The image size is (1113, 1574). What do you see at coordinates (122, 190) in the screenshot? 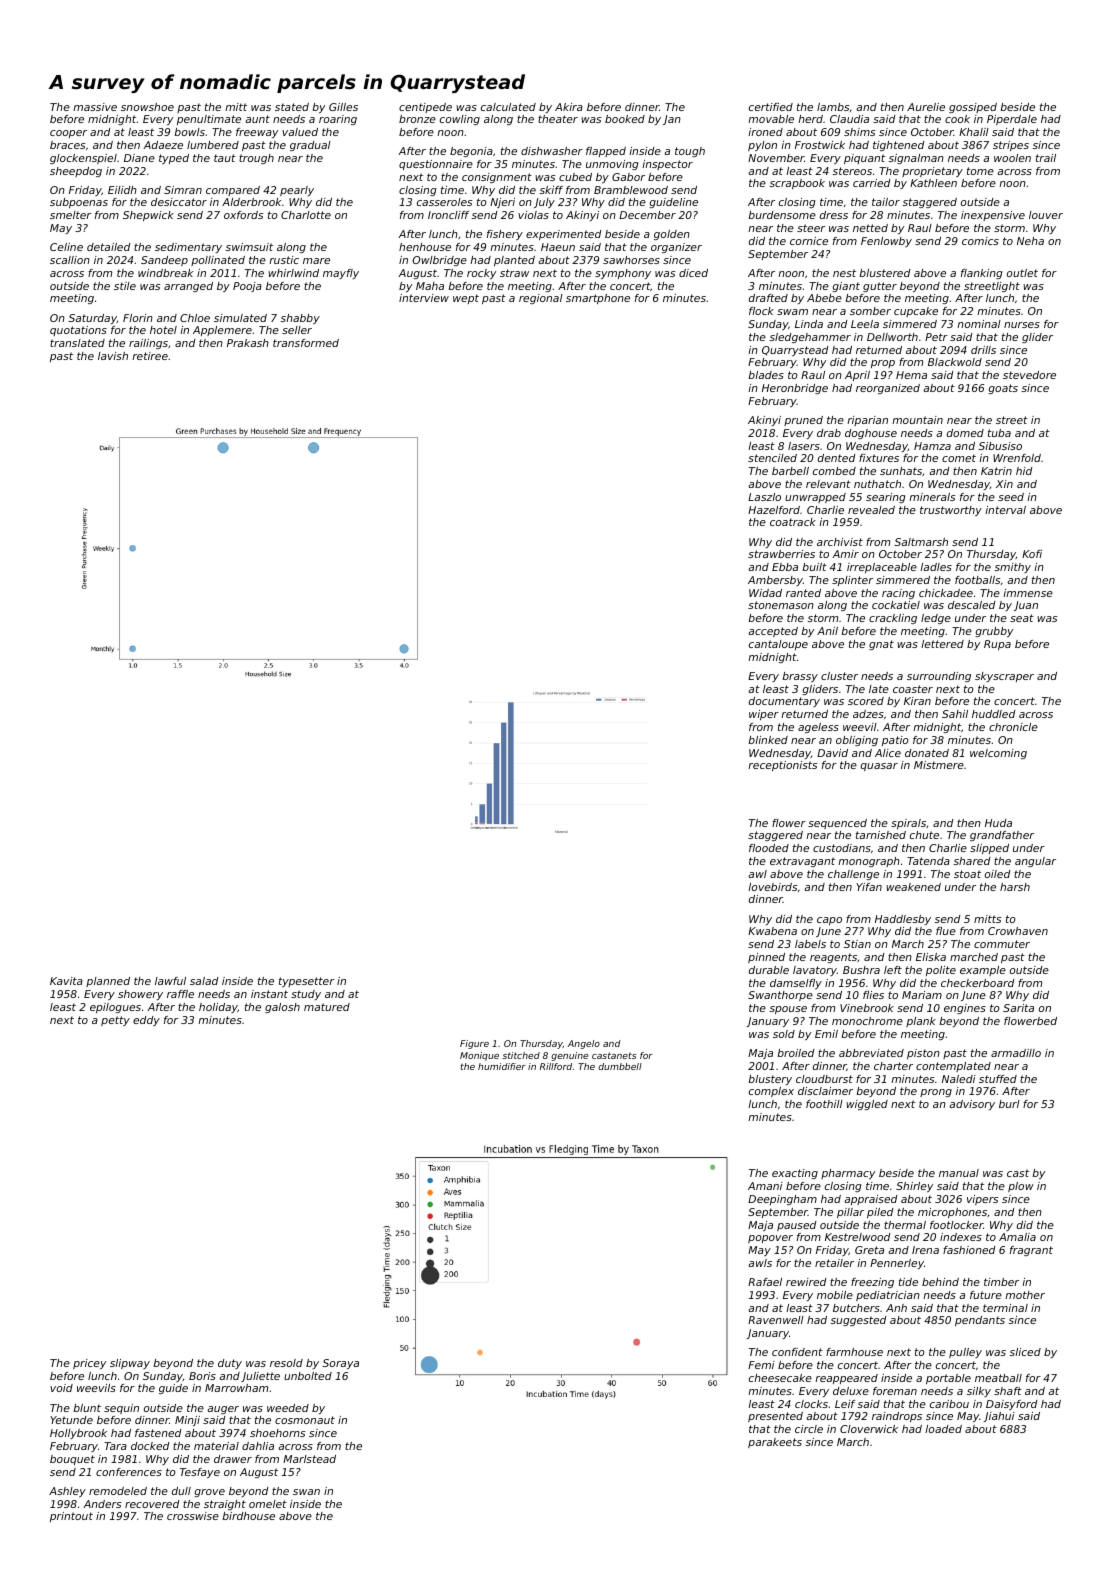
I see `Eilidh` at bounding box center [122, 190].
